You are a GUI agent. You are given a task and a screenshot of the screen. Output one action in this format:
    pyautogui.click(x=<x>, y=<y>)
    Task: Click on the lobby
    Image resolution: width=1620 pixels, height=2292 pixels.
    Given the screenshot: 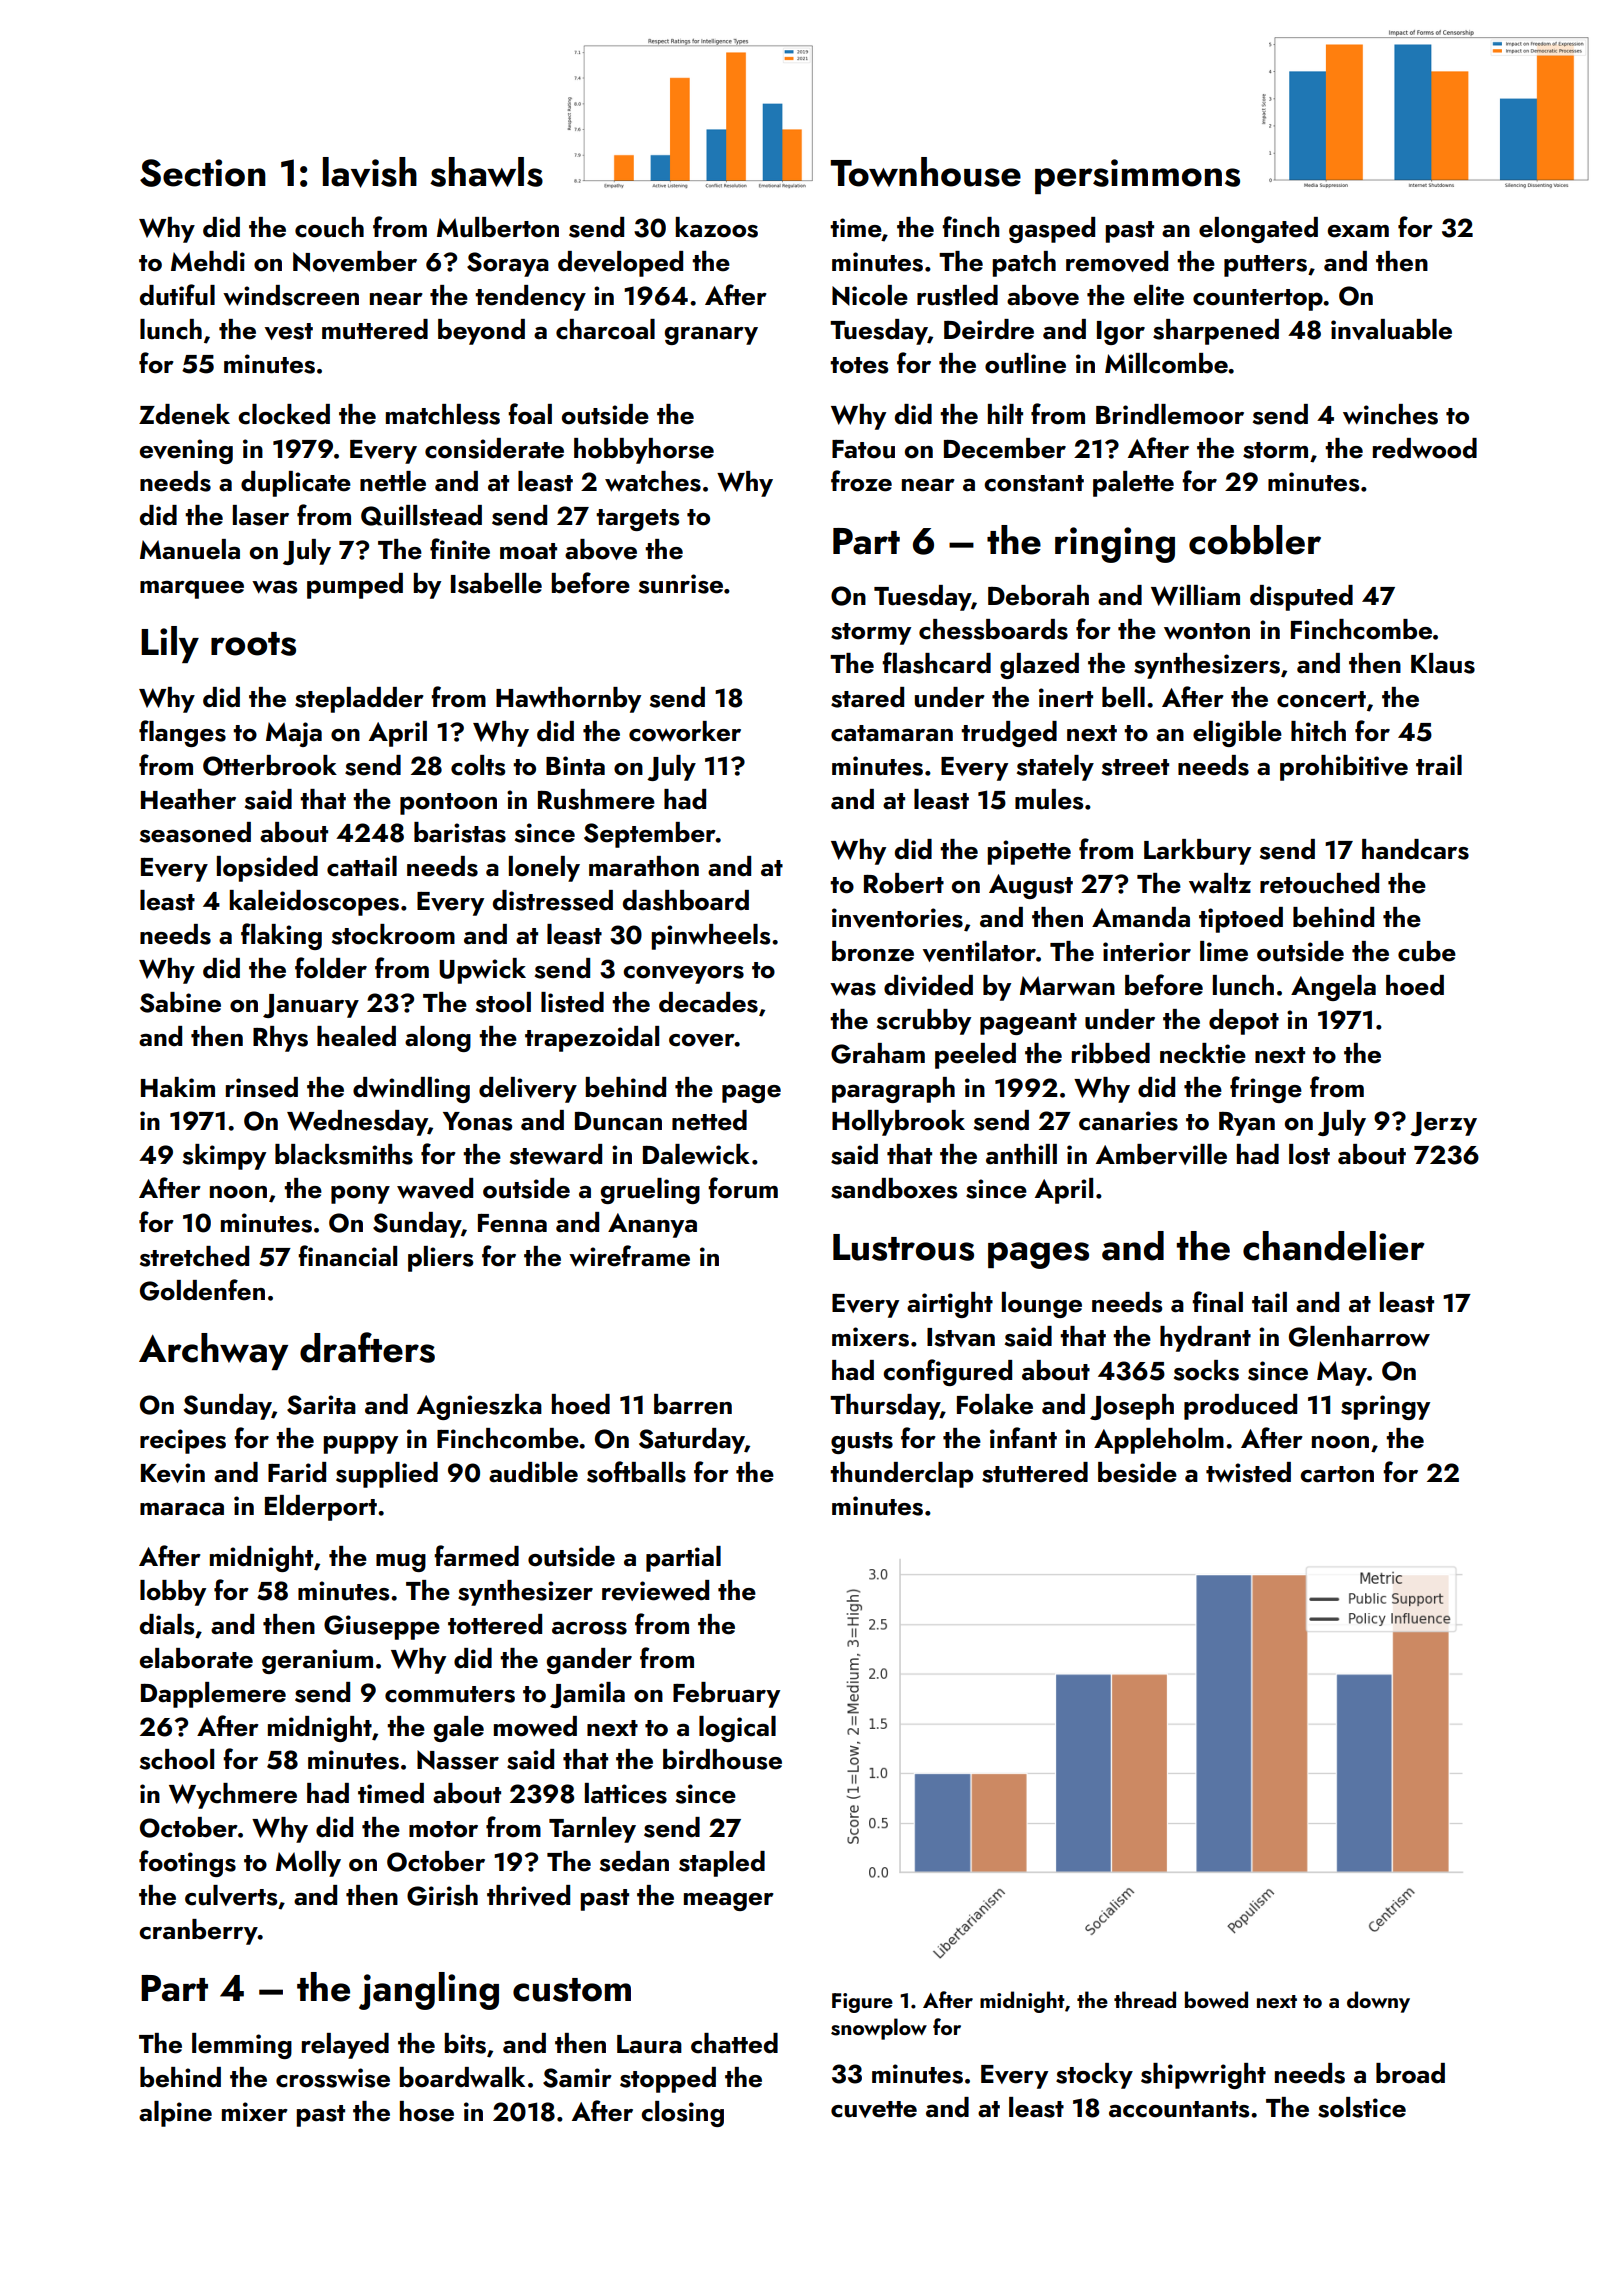 What is the action you would take?
    pyautogui.click(x=173, y=1593)
